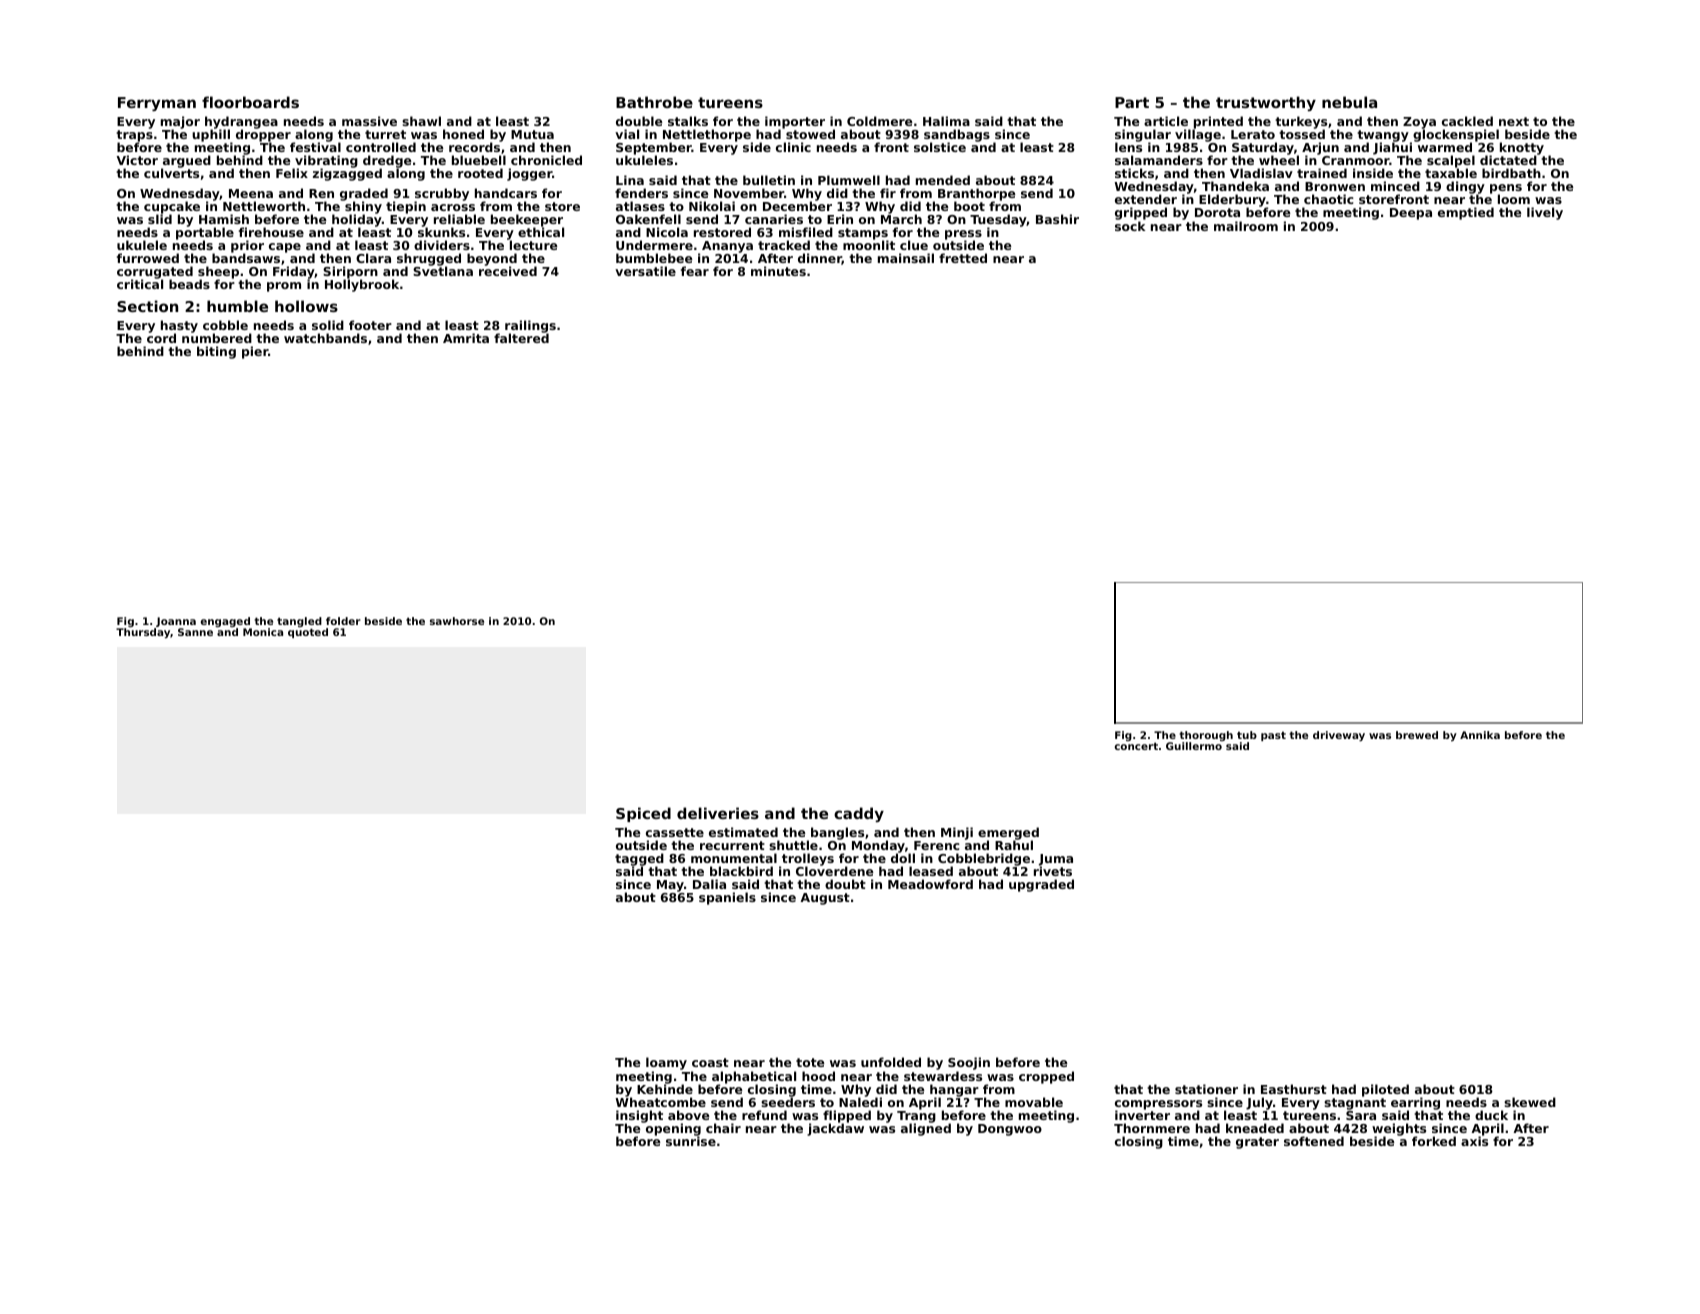  Describe the element at coordinates (225, 622) in the screenshot. I see `engaged` at that location.
